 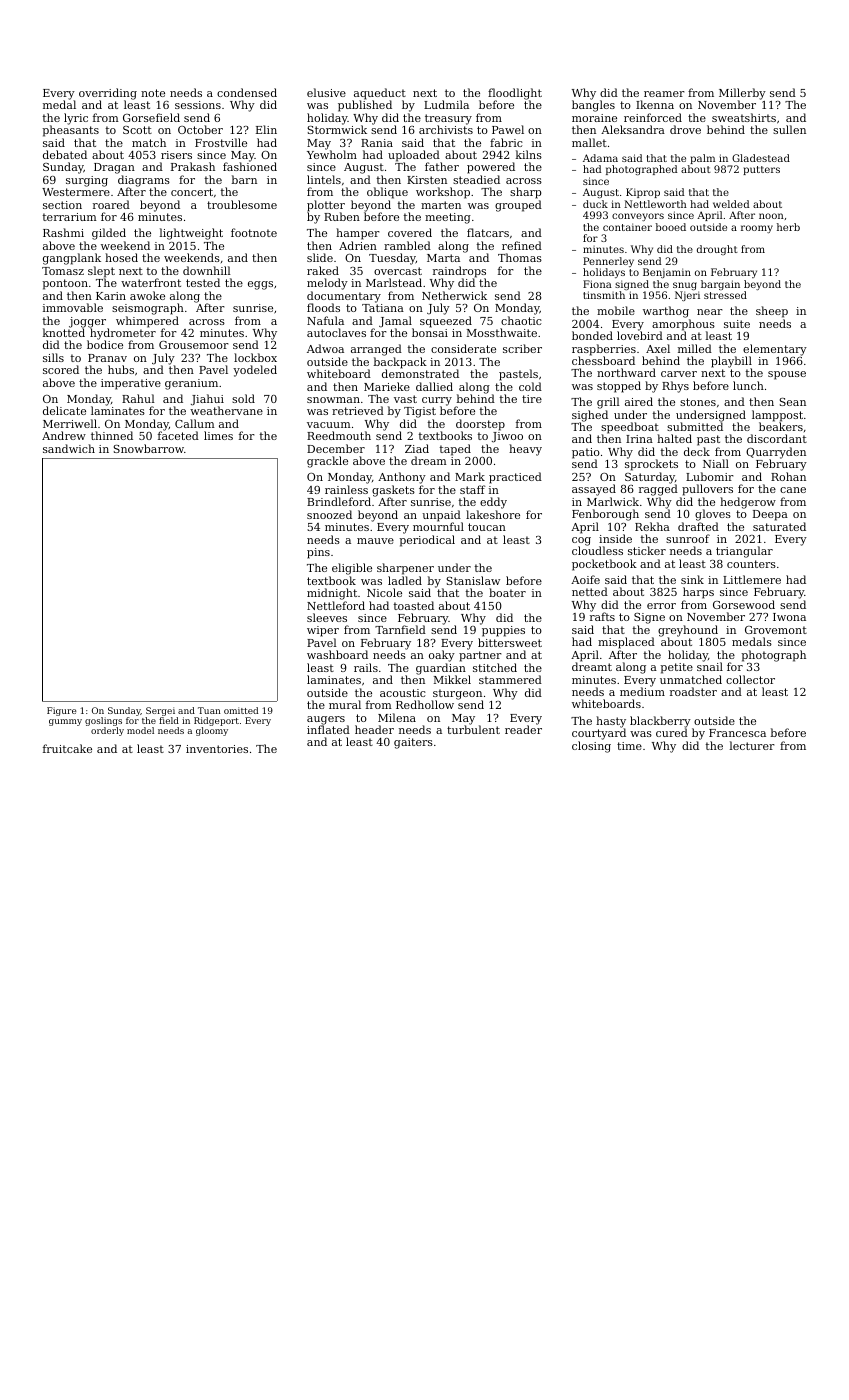 I want to click on sandwich, so click(x=69, y=448).
